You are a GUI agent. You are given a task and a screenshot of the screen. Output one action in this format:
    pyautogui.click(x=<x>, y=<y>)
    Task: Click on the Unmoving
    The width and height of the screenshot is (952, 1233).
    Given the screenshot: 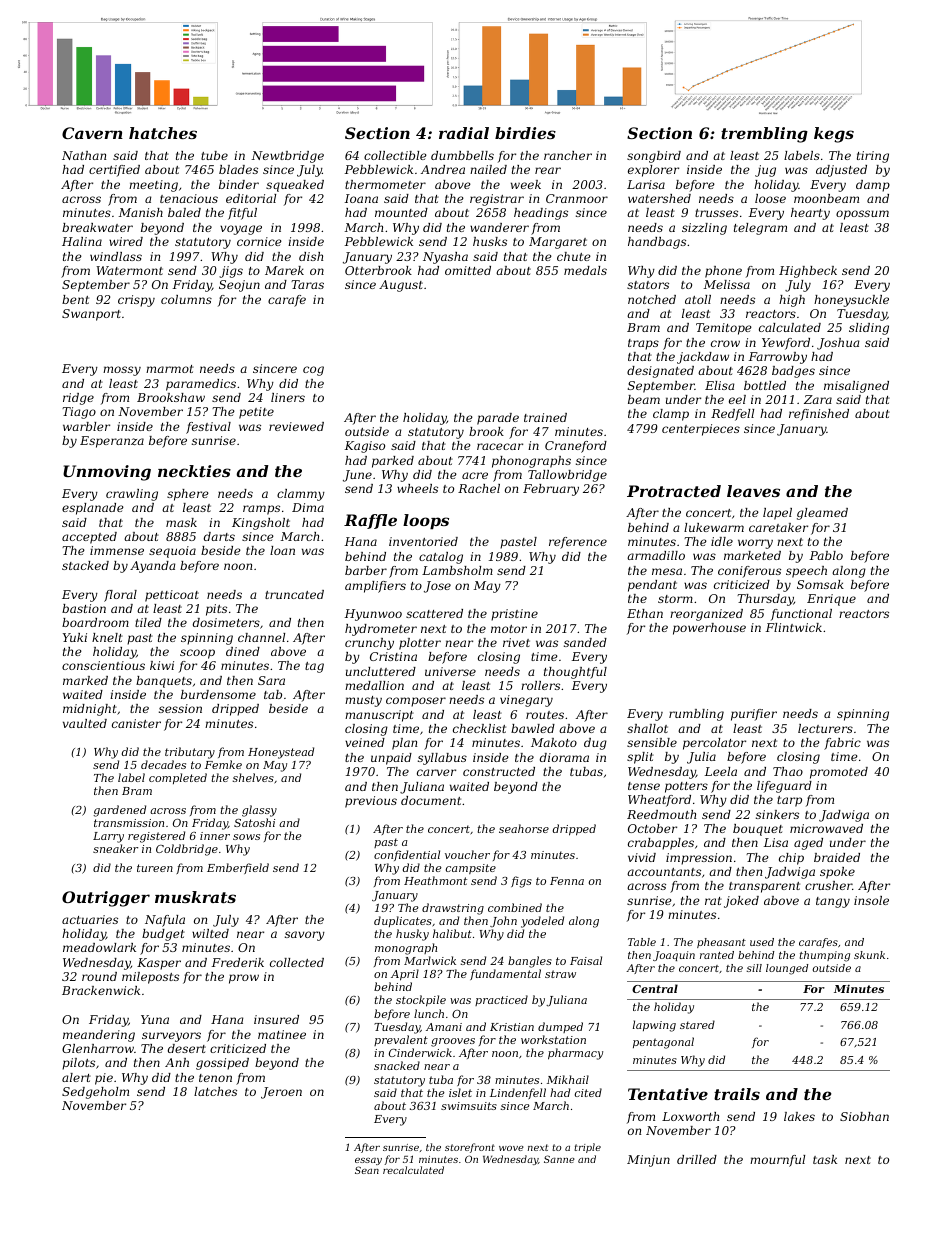 What is the action you would take?
    pyautogui.click(x=107, y=473)
